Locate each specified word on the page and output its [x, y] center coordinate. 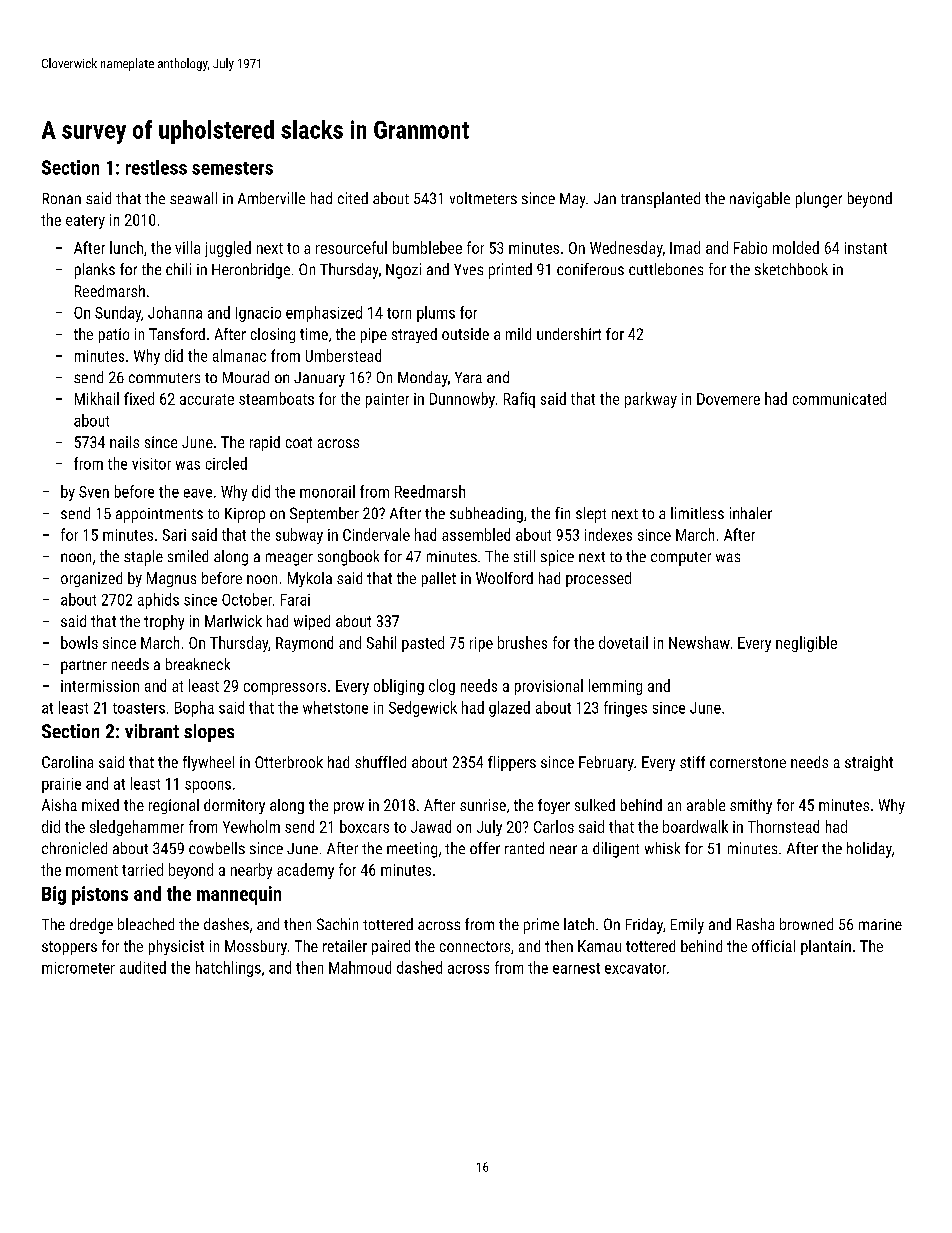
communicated [839, 398]
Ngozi [403, 271]
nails [124, 442]
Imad [685, 247]
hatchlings [228, 969]
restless [156, 167]
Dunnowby [462, 400]
